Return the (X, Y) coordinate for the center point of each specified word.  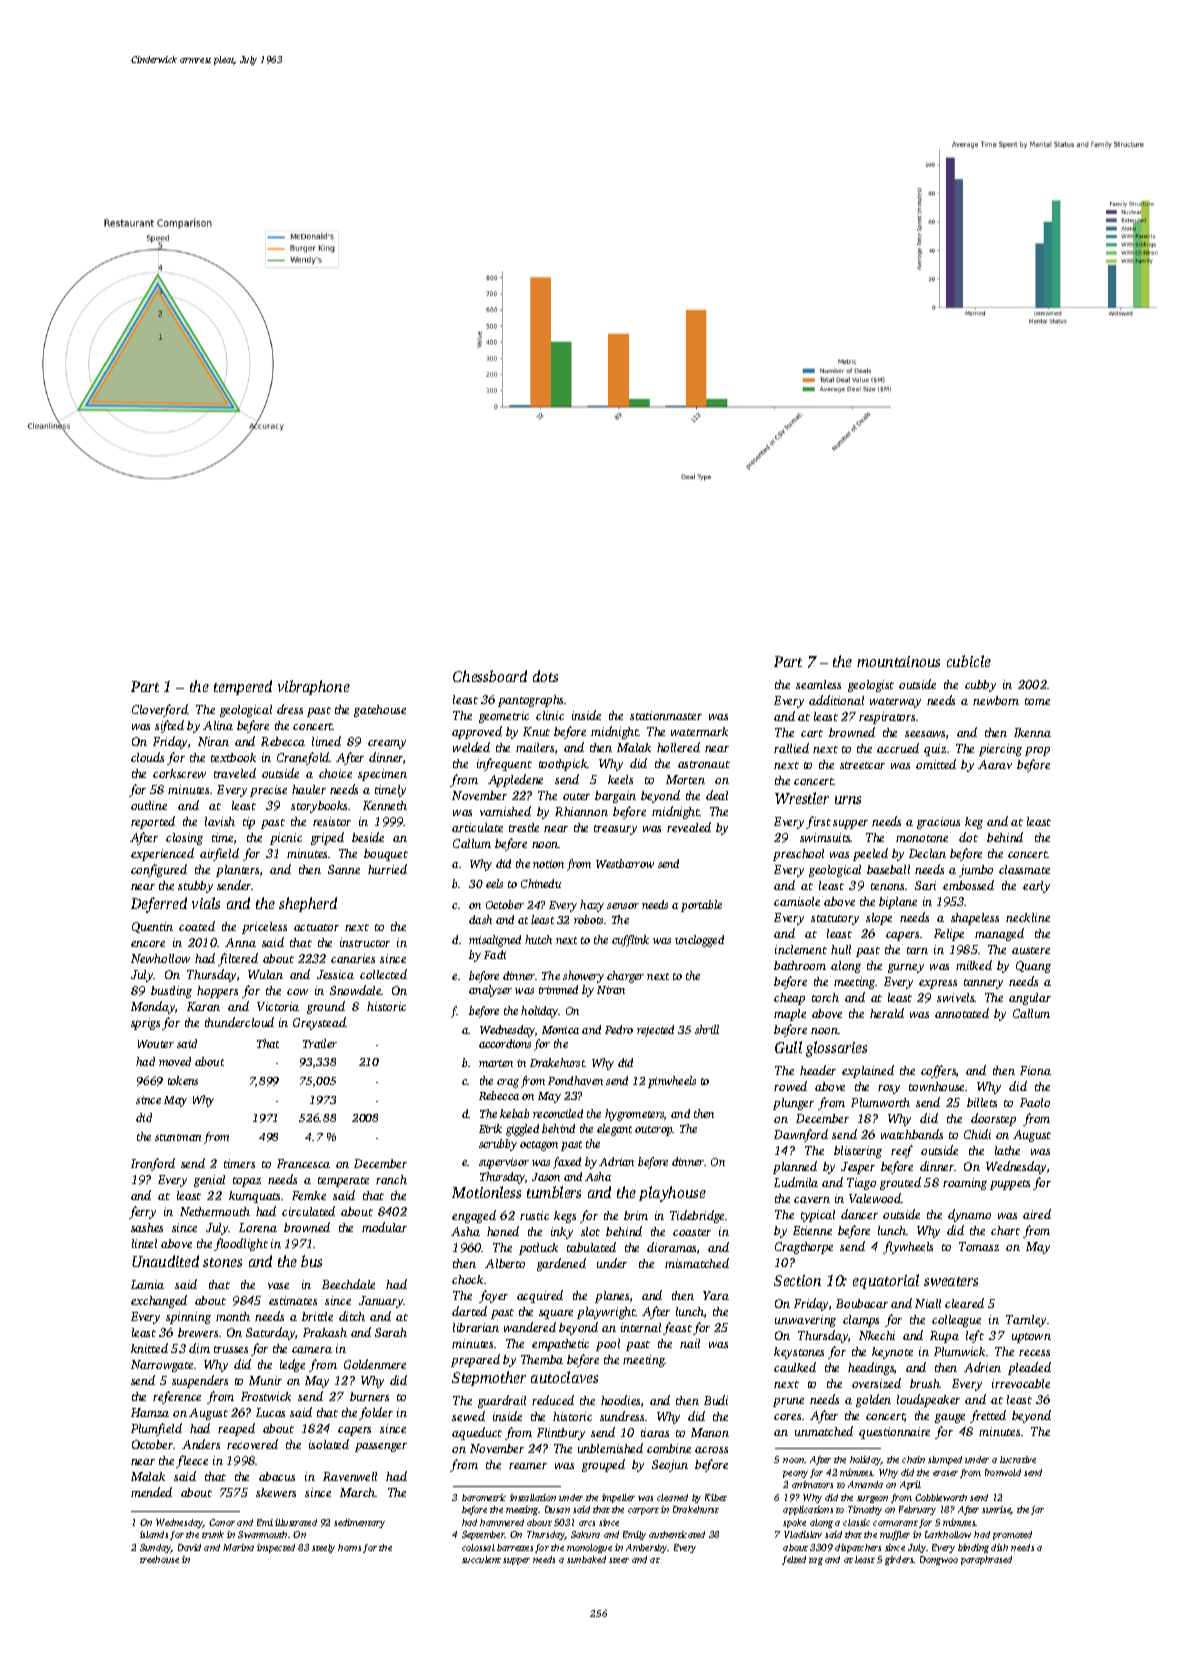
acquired (540, 1296)
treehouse (159, 1559)
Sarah (391, 1332)
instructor (365, 942)
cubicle (969, 661)
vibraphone (314, 687)
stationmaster (666, 715)
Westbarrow (625, 863)
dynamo (969, 1215)
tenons (887, 886)
